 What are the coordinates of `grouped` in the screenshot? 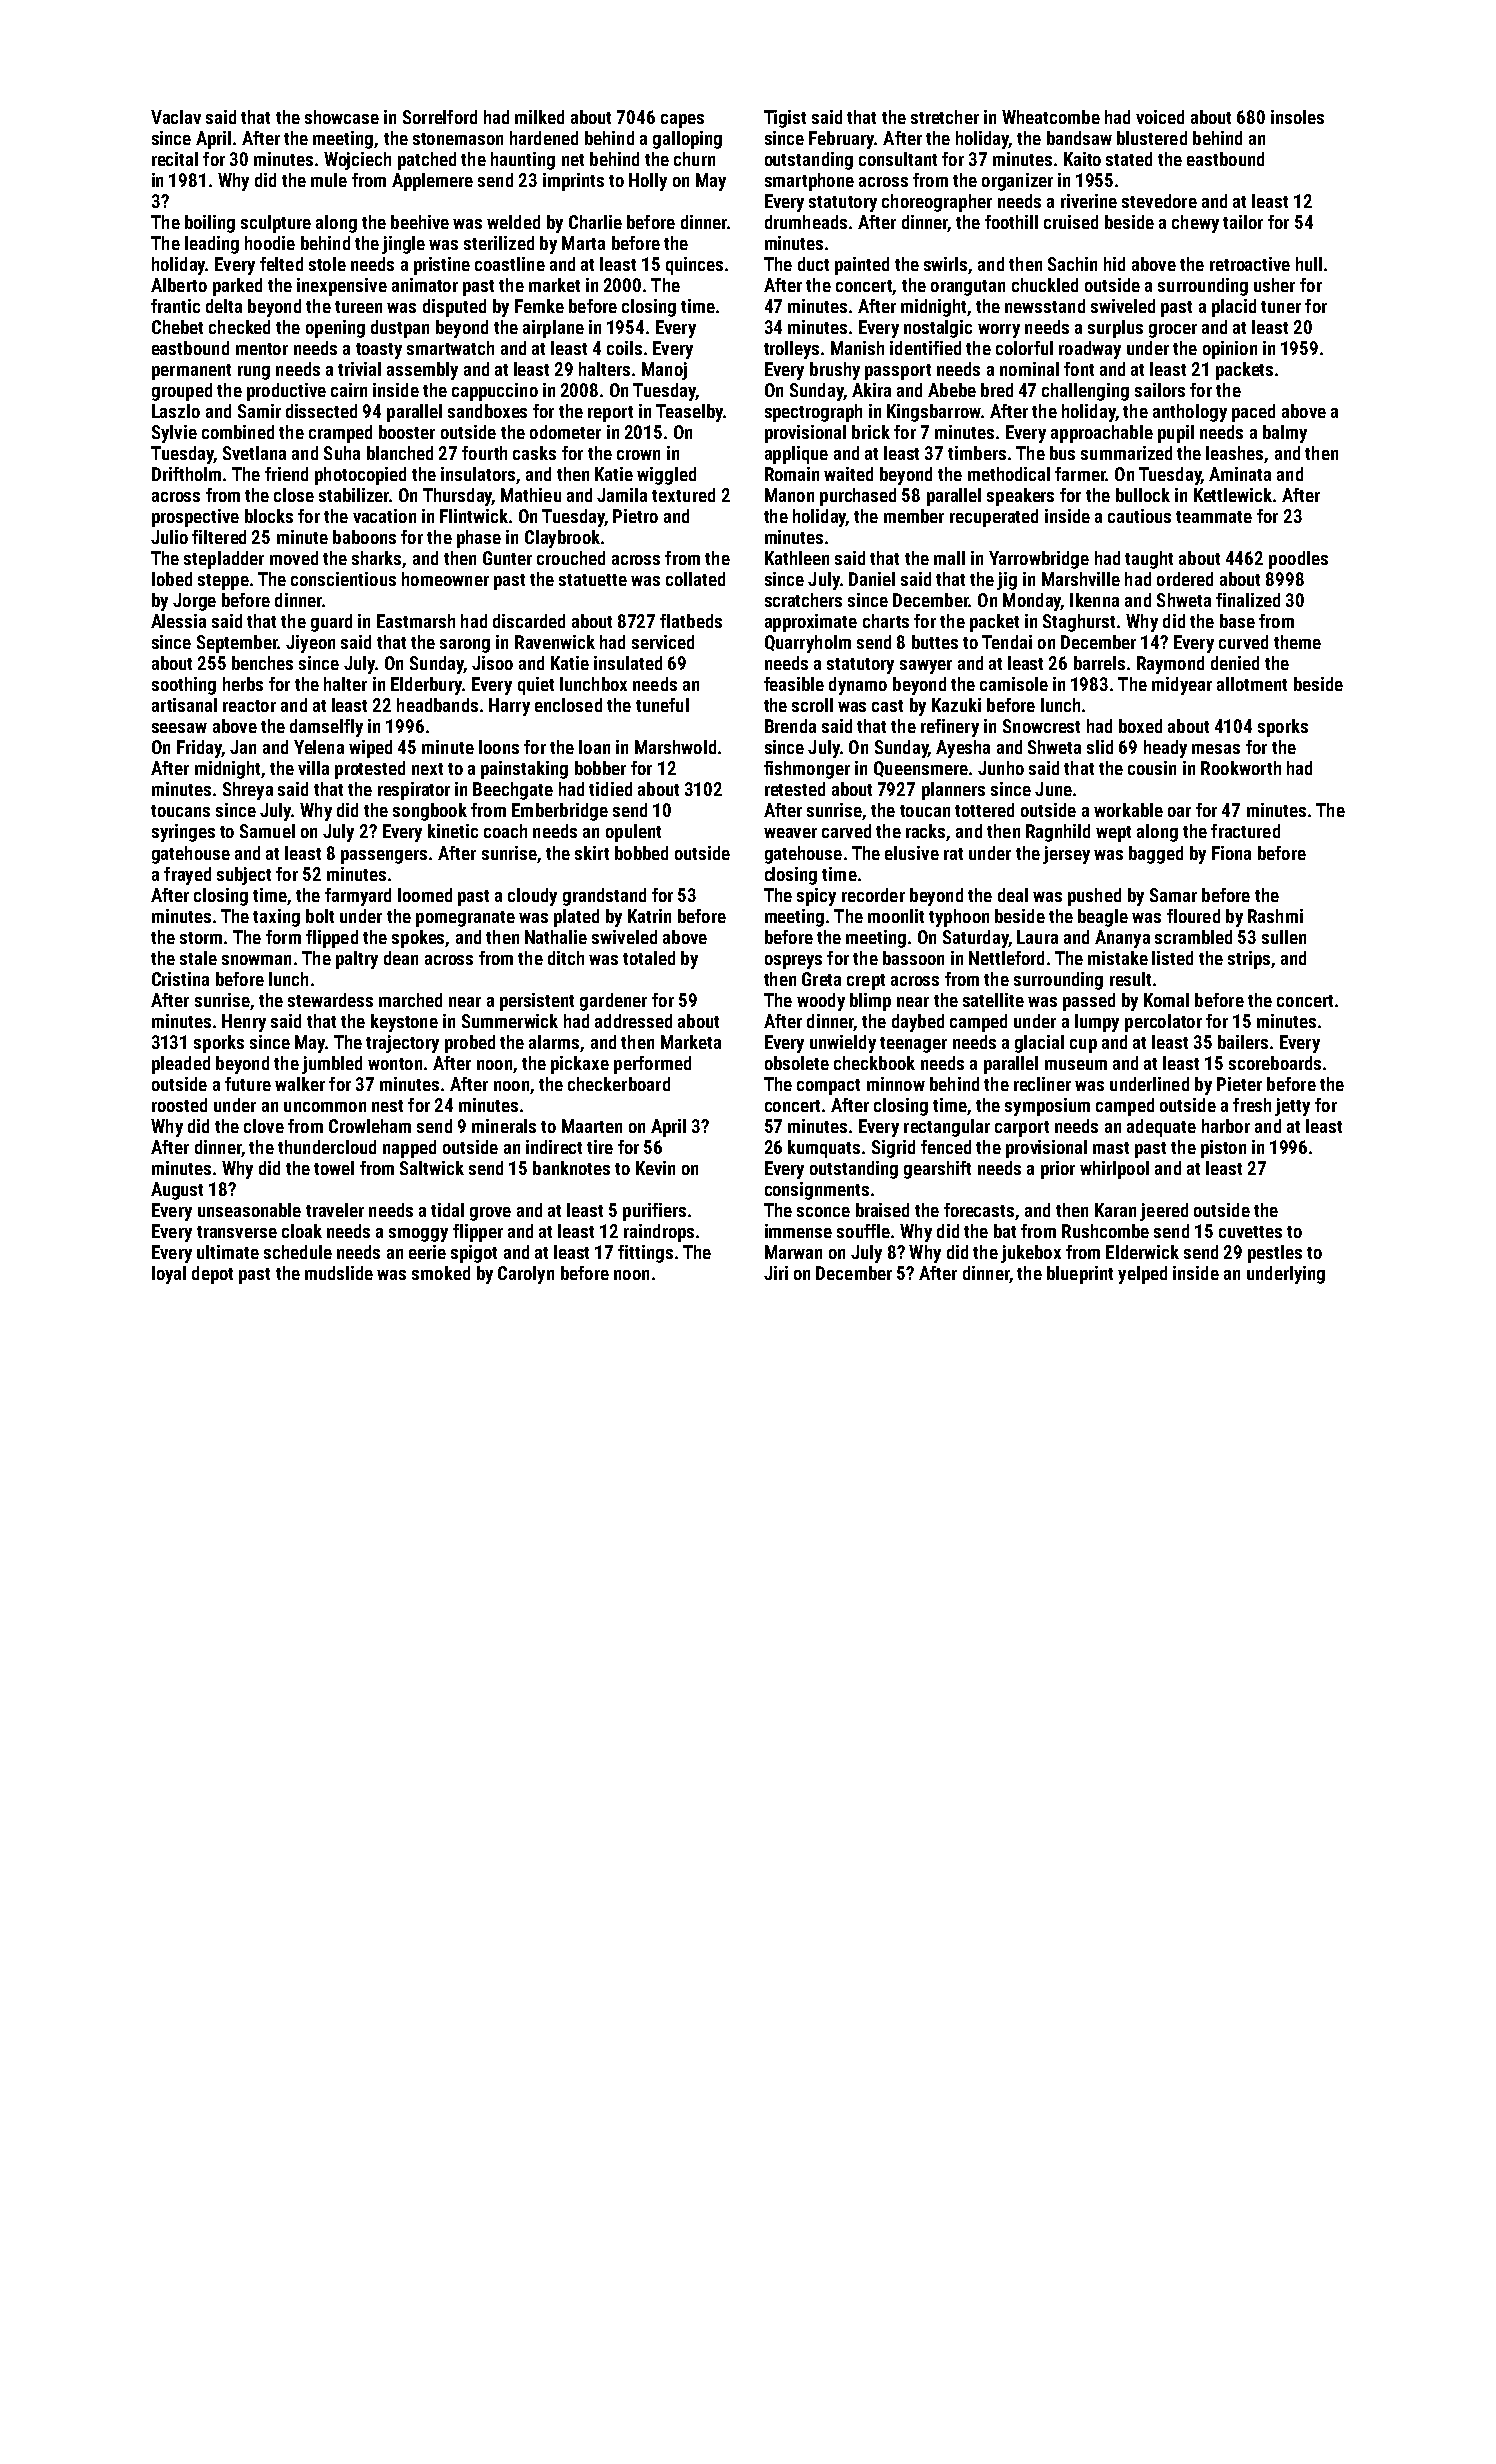 It's located at (182, 392).
